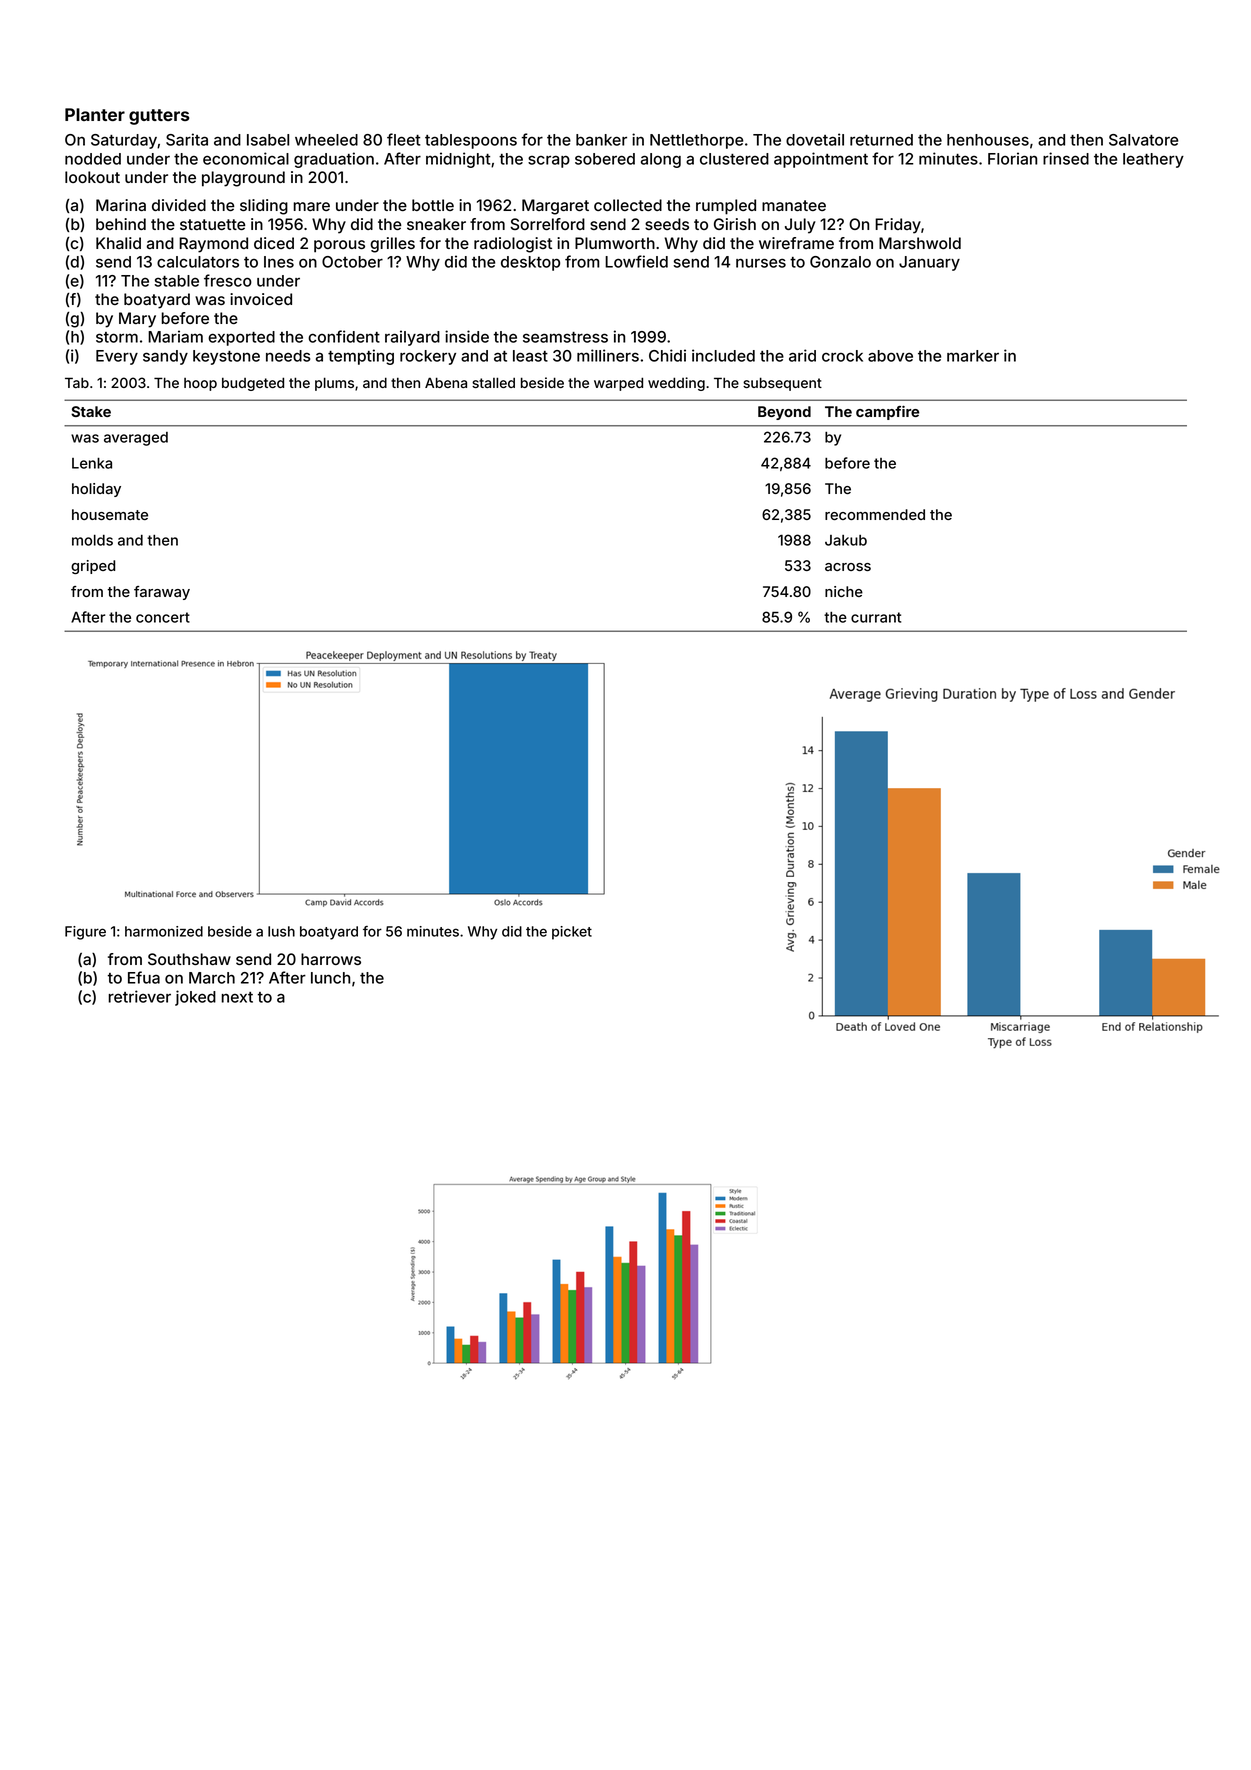 The image size is (1251, 1770). Describe the element at coordinates (279, 262) in the image. I see `Ines` at that location.
